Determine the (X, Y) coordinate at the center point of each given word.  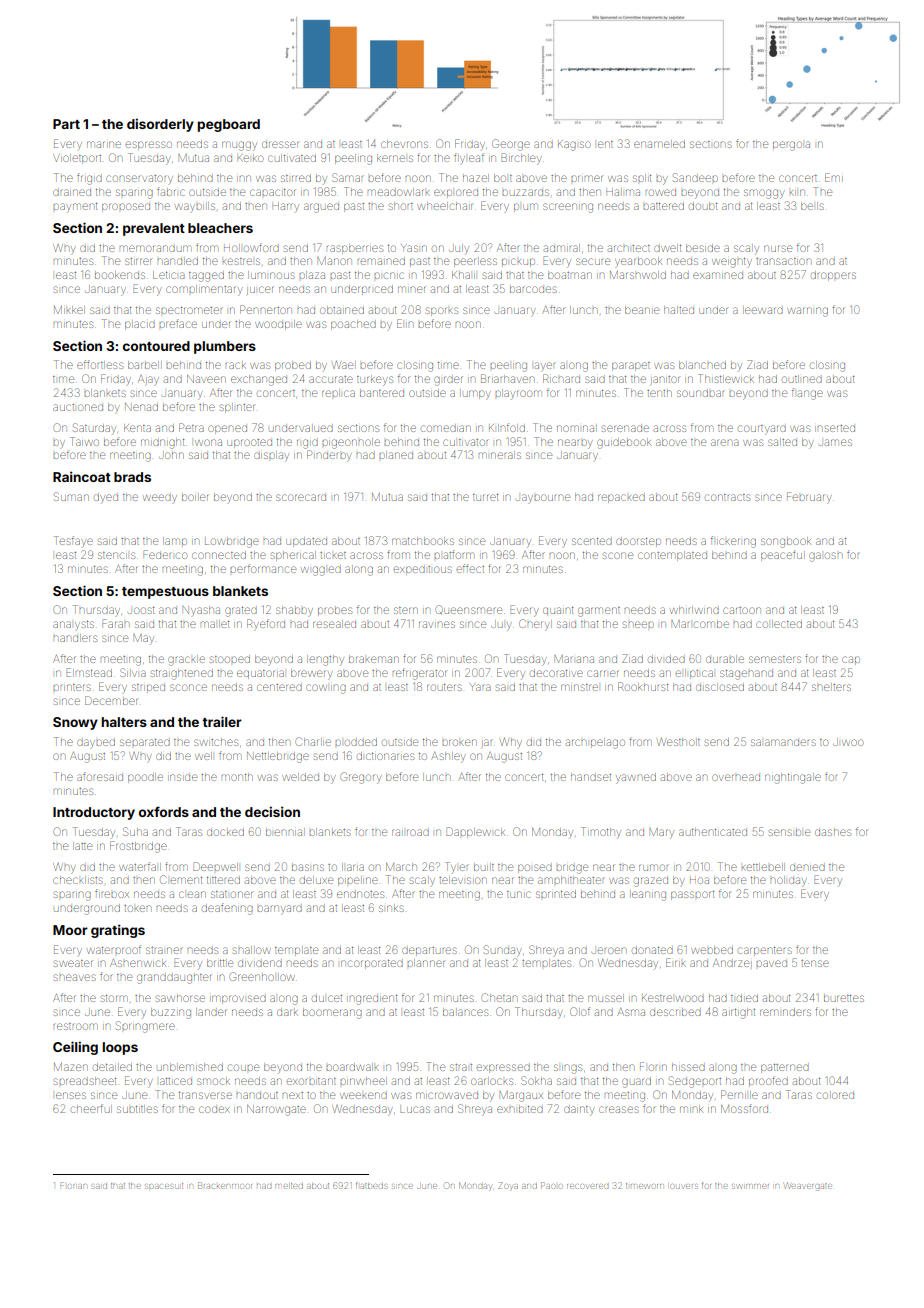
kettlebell (763, 867)
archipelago (595, 743)
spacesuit (164, 1186)
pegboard (229, 125)
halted (679, 310)
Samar (348, 177)
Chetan (499, 997)
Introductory (94, 813)
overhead (736, 777)
